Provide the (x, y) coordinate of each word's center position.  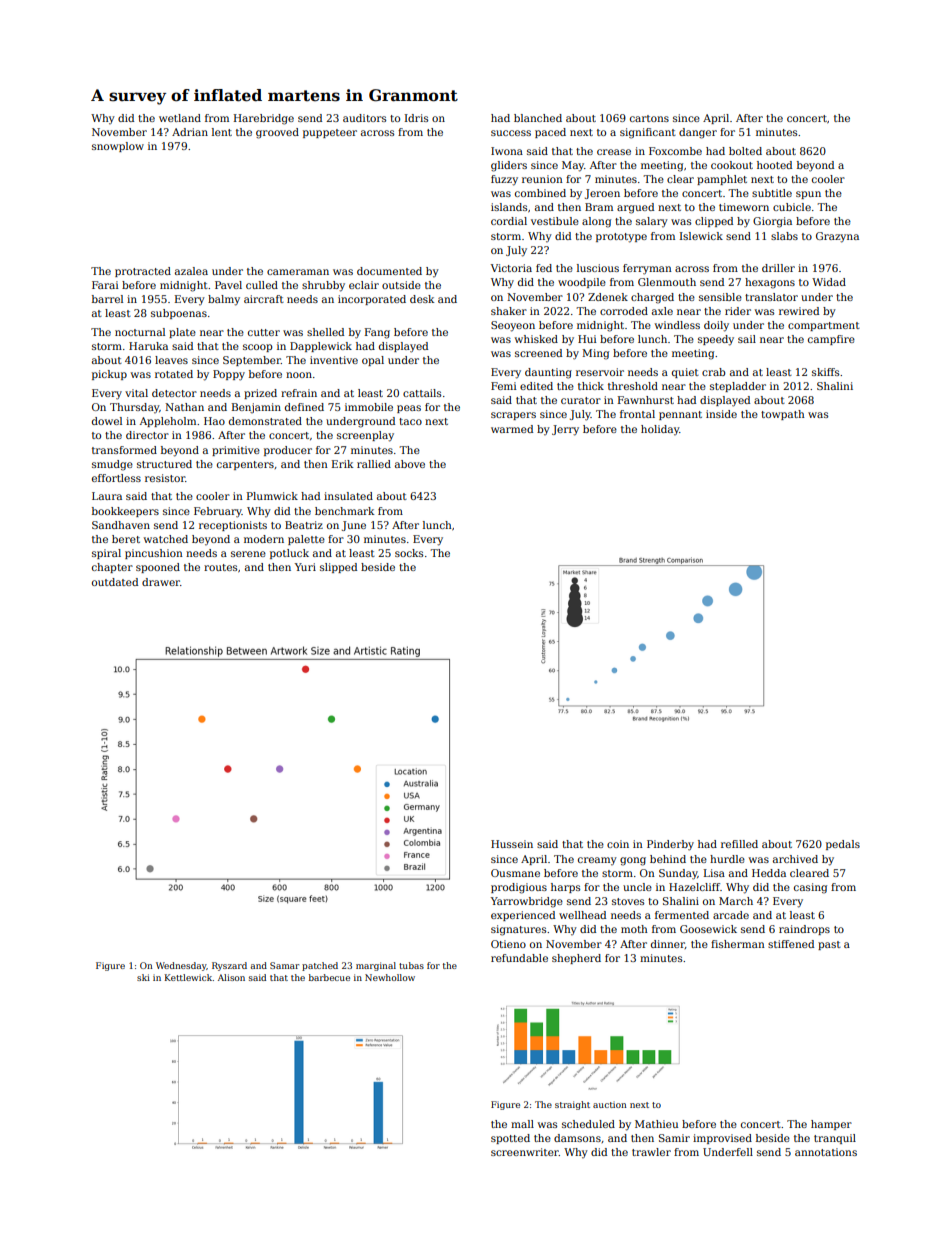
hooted (774, 165)
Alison (231, 977)
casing (810, 888)
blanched (538, 118)
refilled (739, 844)
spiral (106, 554)
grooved (277, 133)
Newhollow (390, 977)
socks (409, 553)
